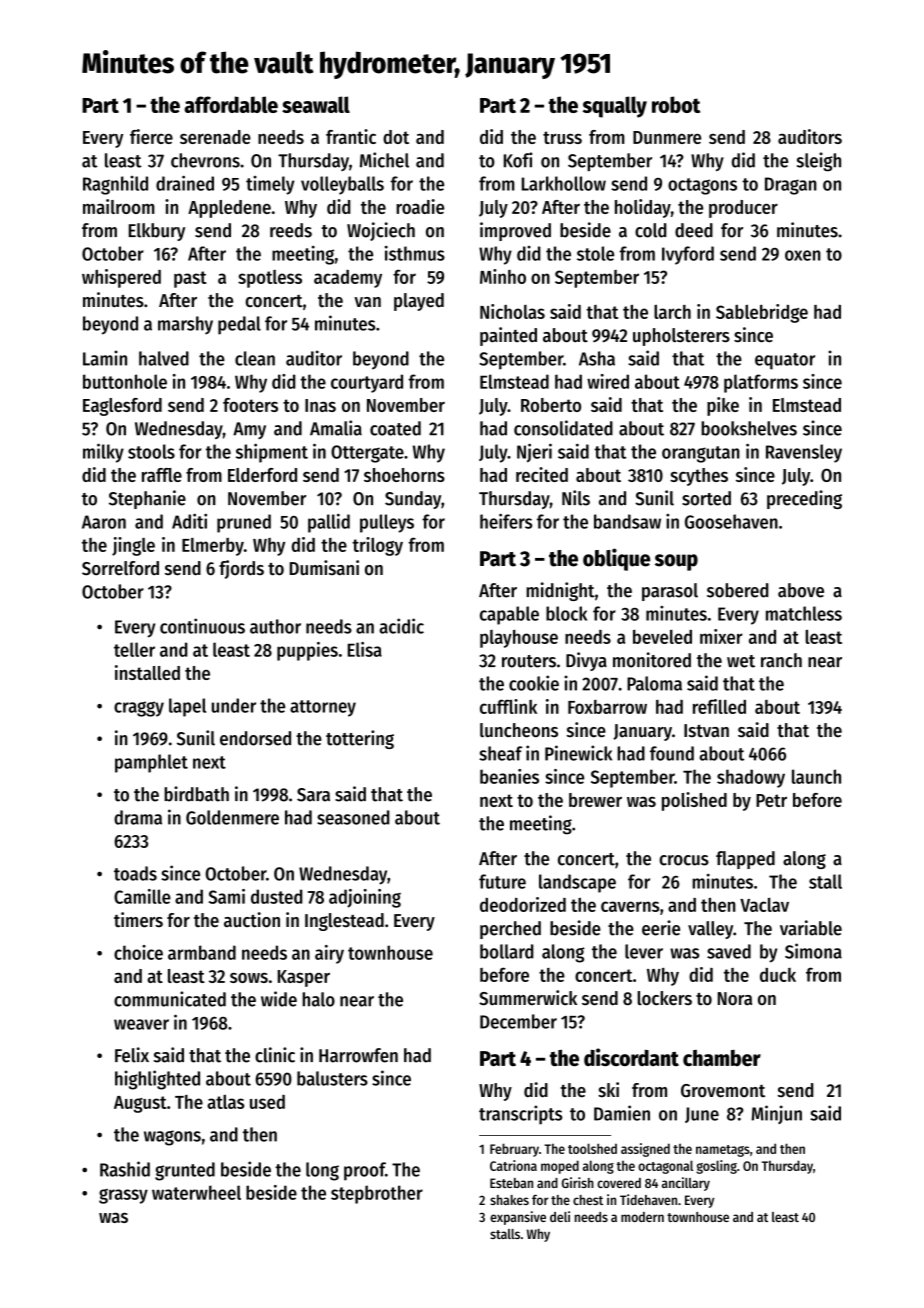 Image resolution: width=924 pixels, height=1308 pixels. What do you see at coordinates (518, 1218) in the page?
I see `expansive` at bounding box center [518, 1218].
